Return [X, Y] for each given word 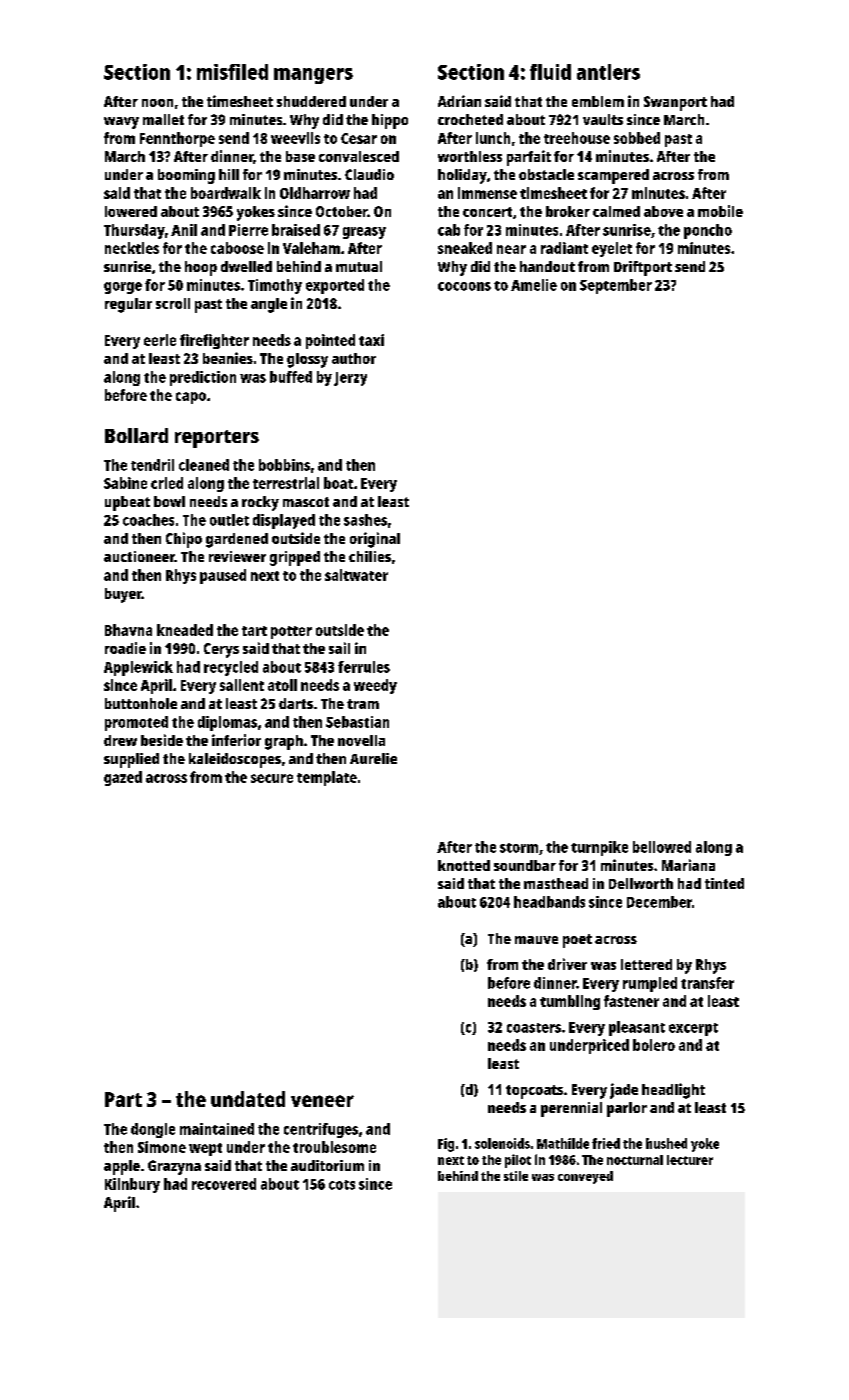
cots [342, 1185]
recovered [224, 1184]
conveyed [585, 1177]
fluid [550, 72]
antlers [608, 72]
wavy [121, 123]
